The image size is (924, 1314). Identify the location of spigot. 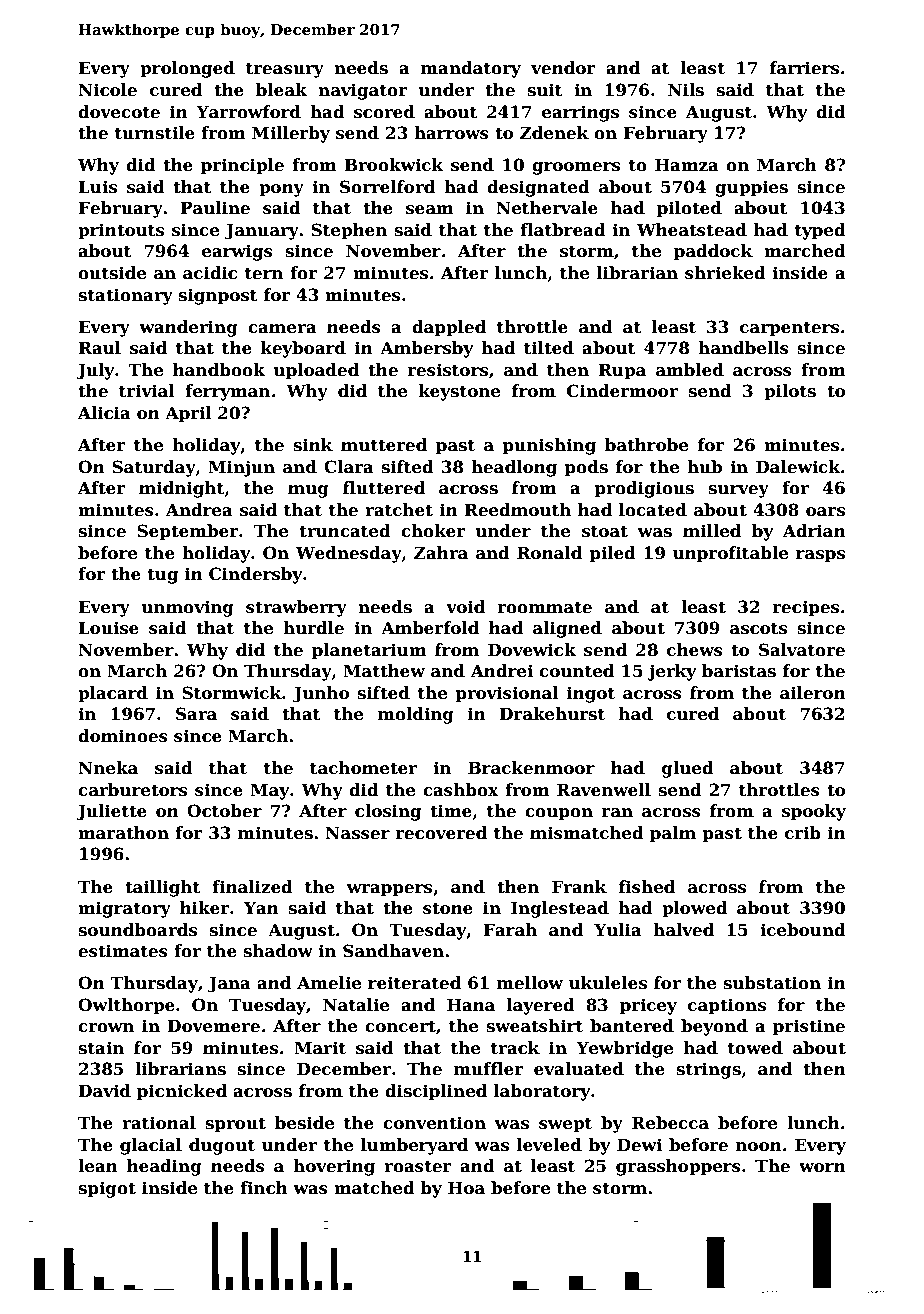
(107, 1189).
